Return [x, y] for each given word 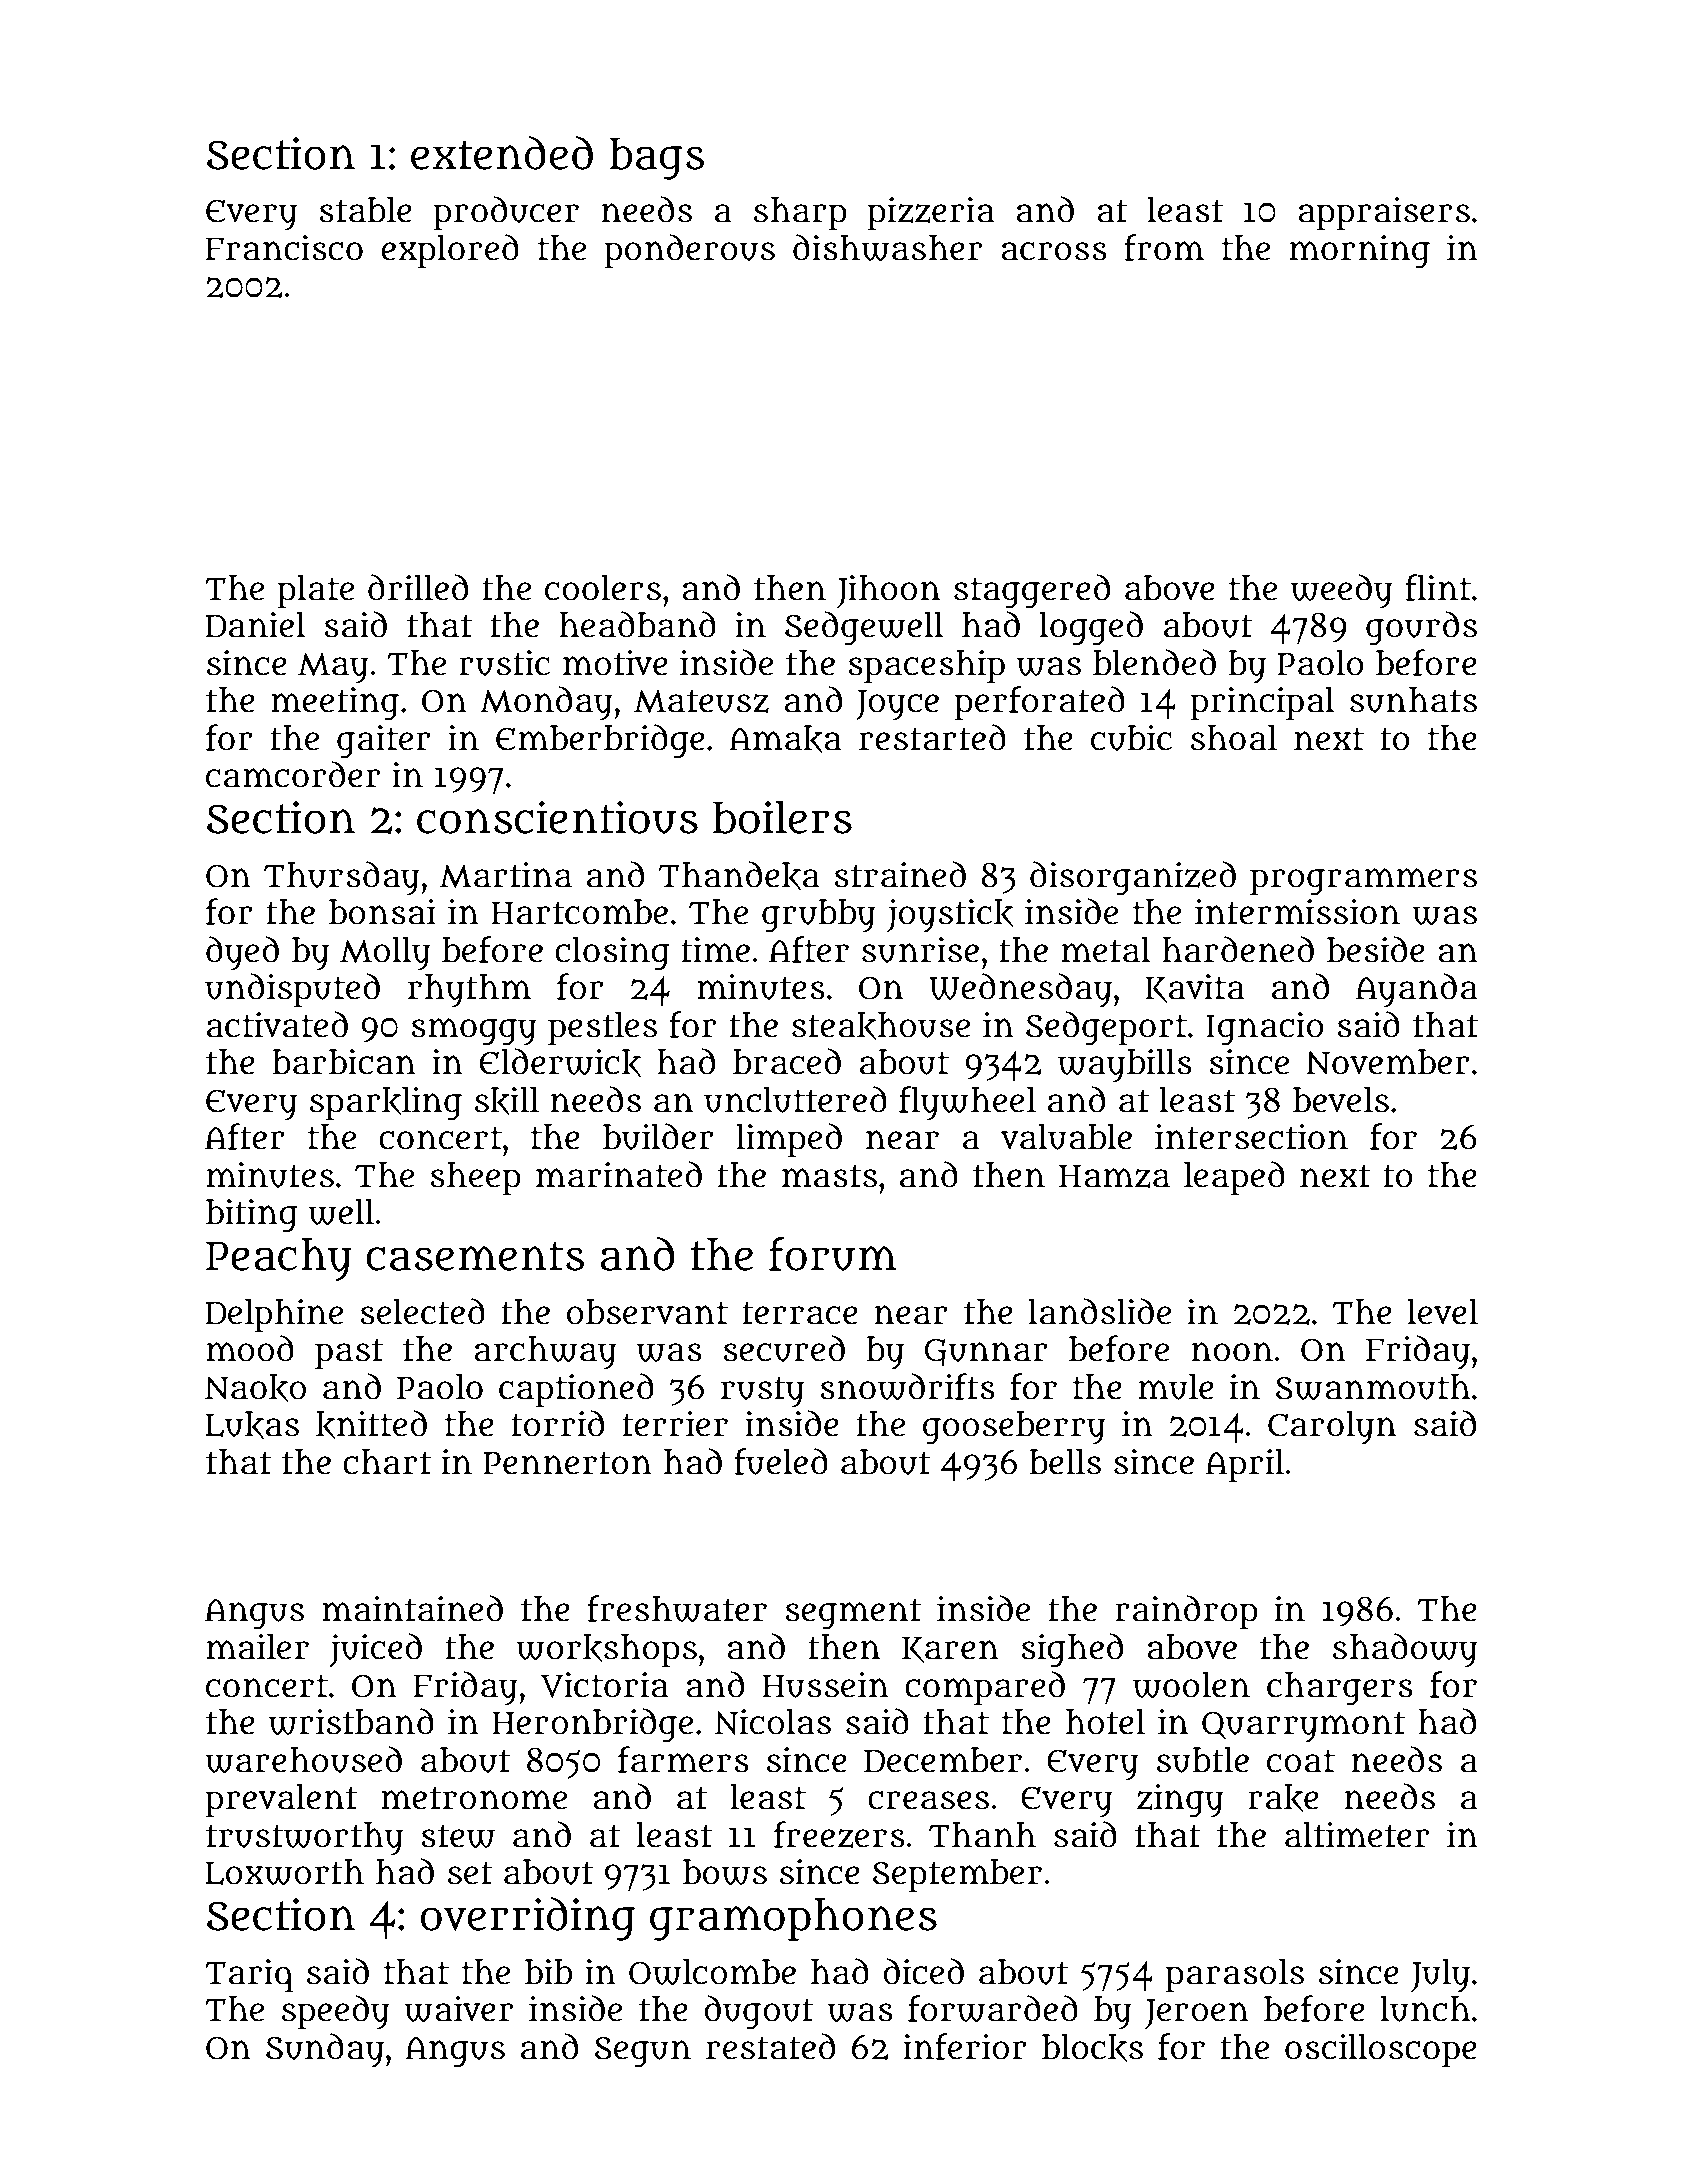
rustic [504, 663]
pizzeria [931, 214]
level [1443, 1312]
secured [784, 1348]
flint [1438, 587]
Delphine [274, 1316]
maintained [412, 1608]
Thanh [982, 1835]
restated [770, 2046]
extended [502, 153]
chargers [1340, 1689]
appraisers [1384, 214]
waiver [458, 2009]
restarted [932, 737]
